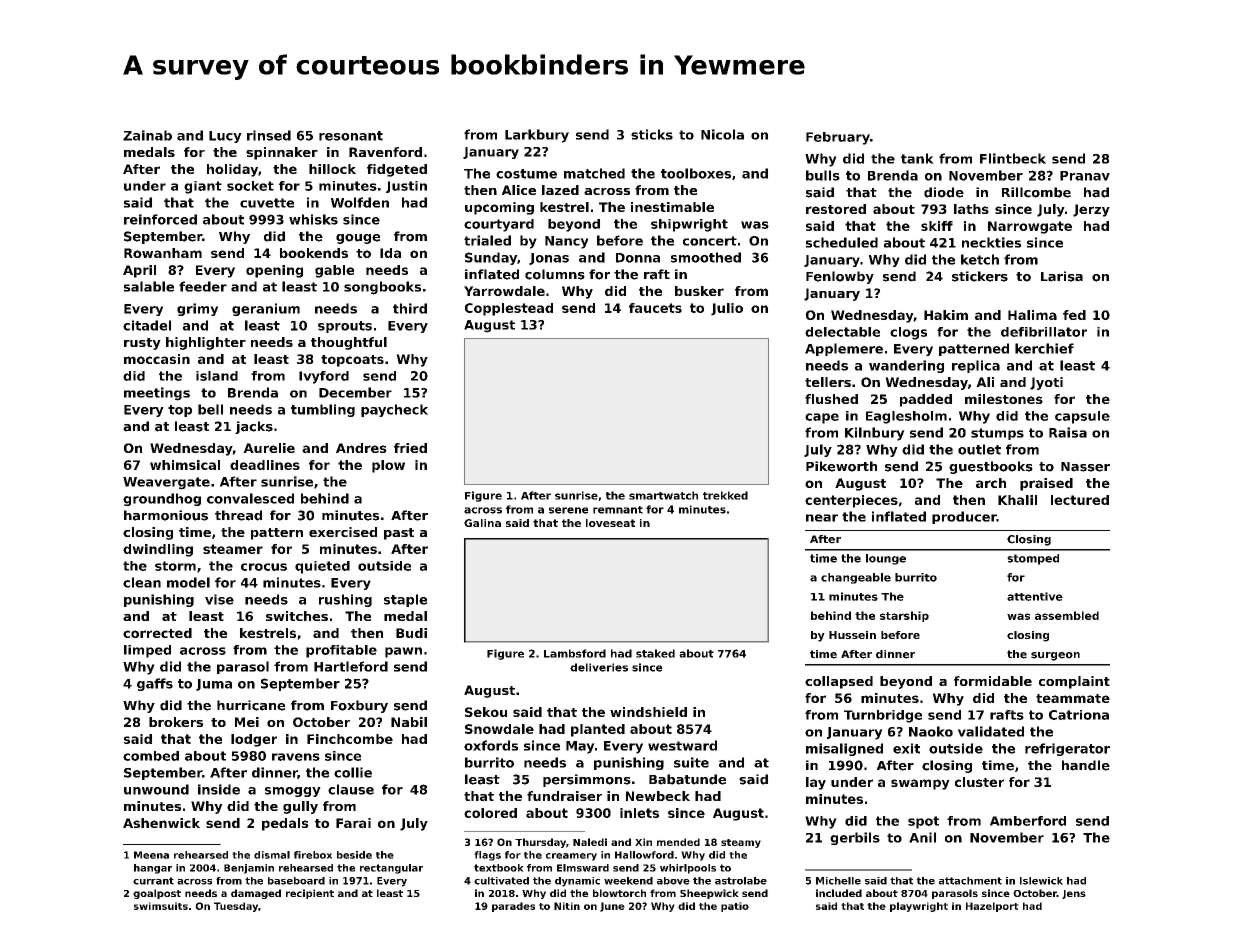 The width and height of the document is (1233, 952). What do you see at coordinates (567, 242) in the document?
I see `Nancy` at bounding box center [567, 242].
